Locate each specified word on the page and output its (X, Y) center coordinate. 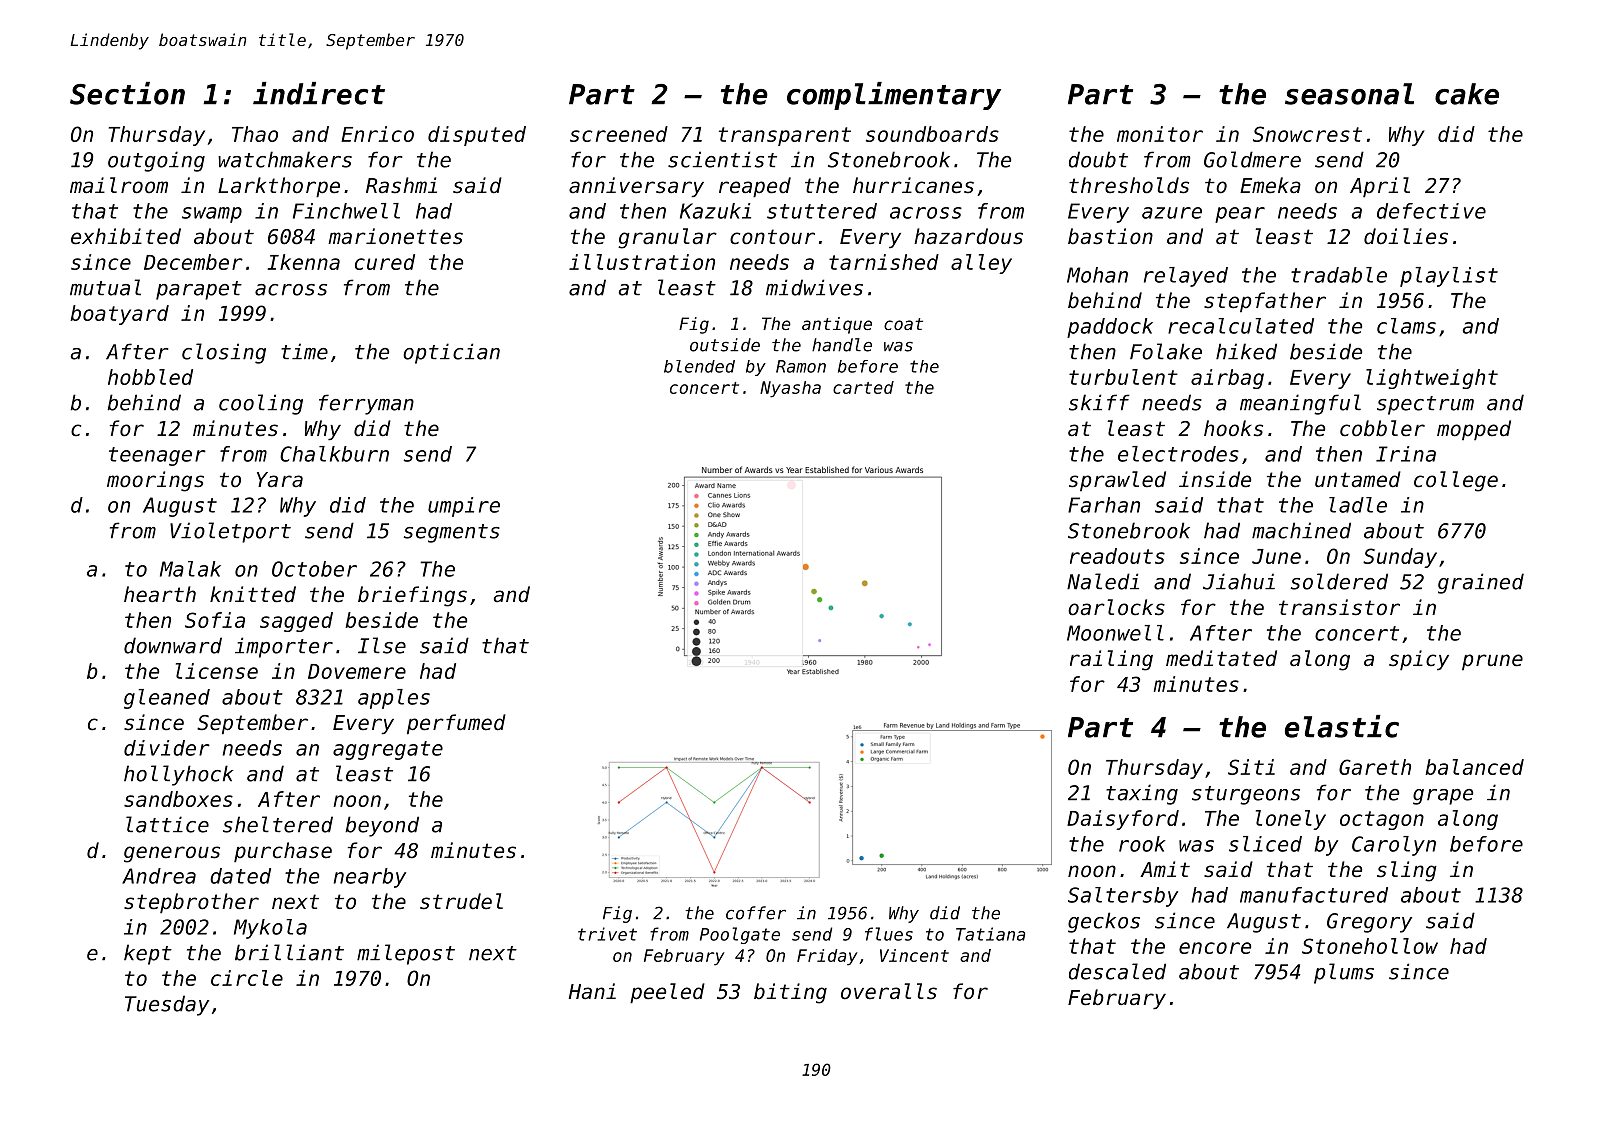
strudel (461, 901)
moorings (155, 481)
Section (127, 93)
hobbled (150, 377)
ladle (1358, 505)
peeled (667, 993)
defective (1431, 211)
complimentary (894, 96)
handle (842, 345)
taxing (1142, 794)
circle (247, 978)
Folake (1166, 351)
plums (1344, 973)
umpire (464, 507)
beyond (382, 826)
